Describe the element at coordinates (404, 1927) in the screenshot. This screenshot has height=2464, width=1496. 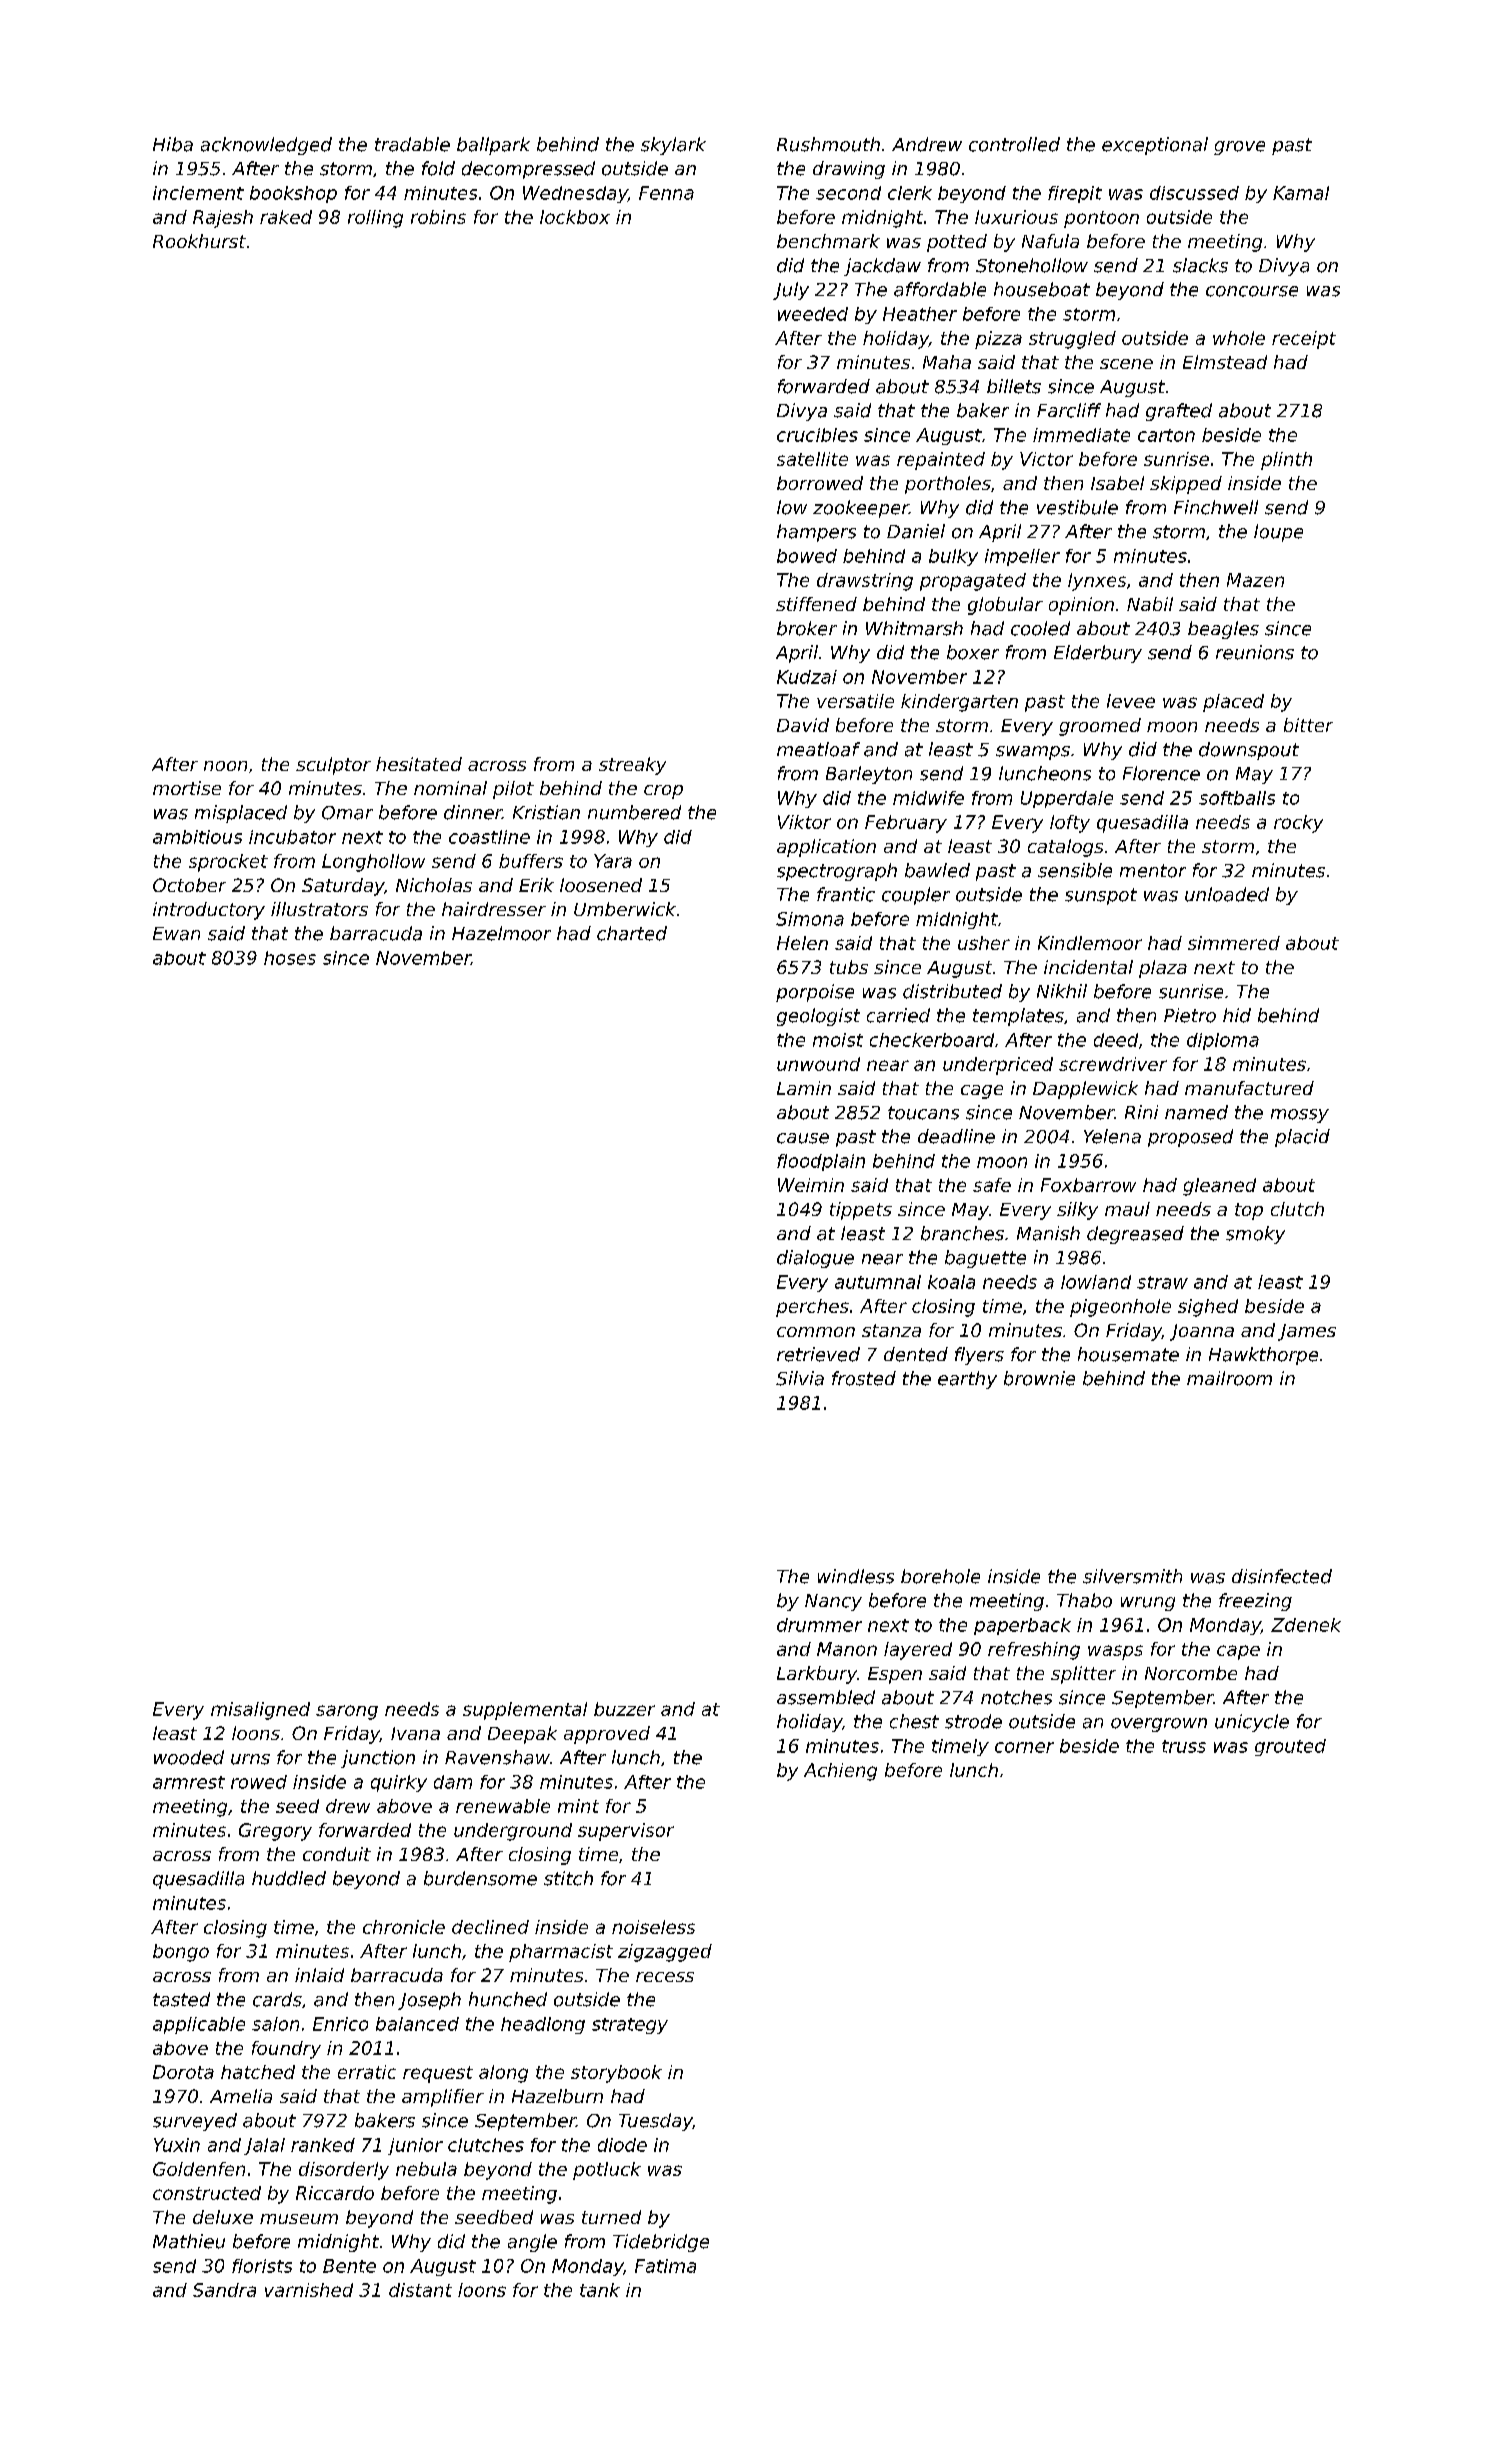
I see `chronicle` at that location.
